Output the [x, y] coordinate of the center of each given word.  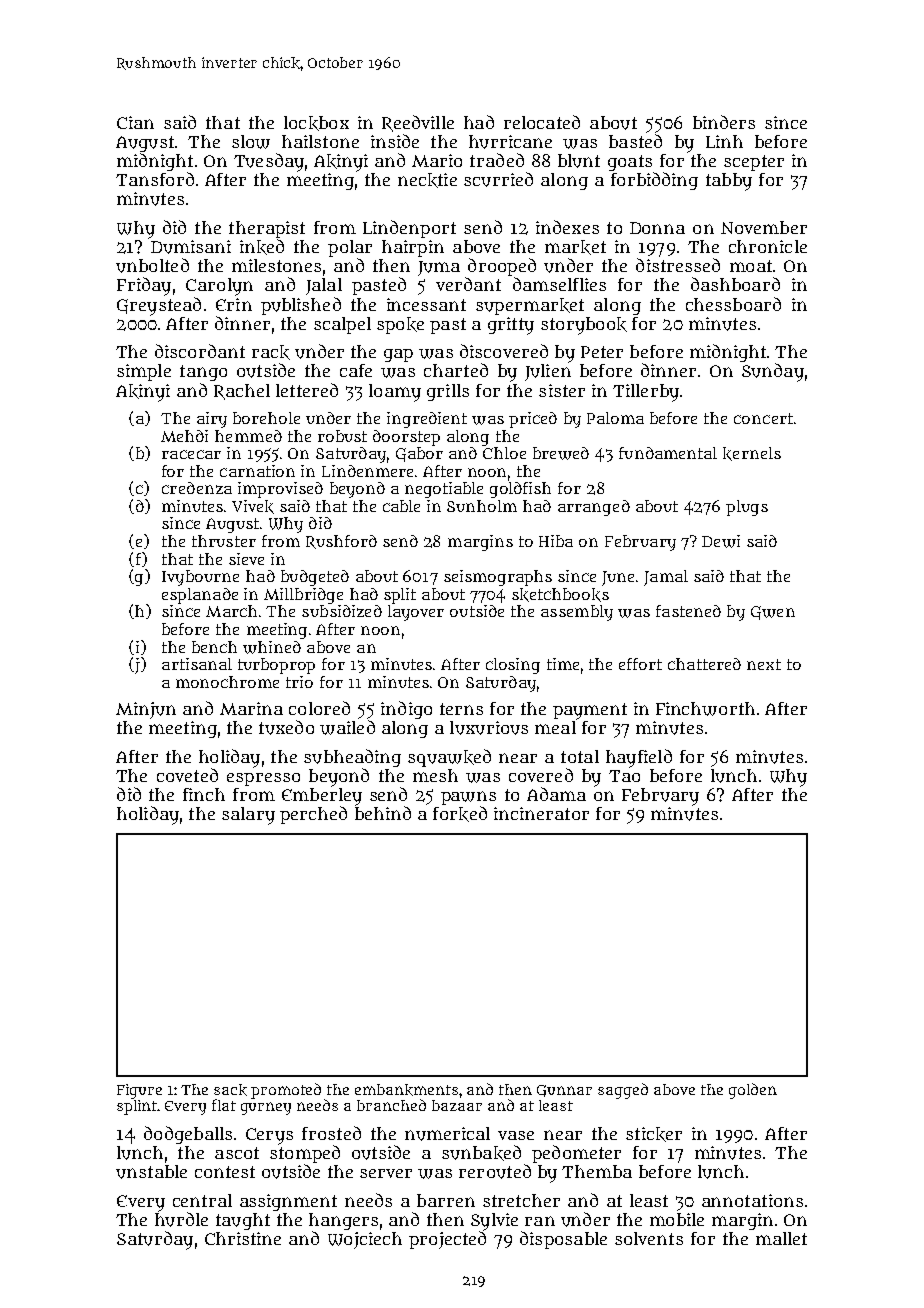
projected [447, 1240]
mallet [781, 1238]
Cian [135, 122]
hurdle [181, 1219]
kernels [752, 454]
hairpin [413, 248]
